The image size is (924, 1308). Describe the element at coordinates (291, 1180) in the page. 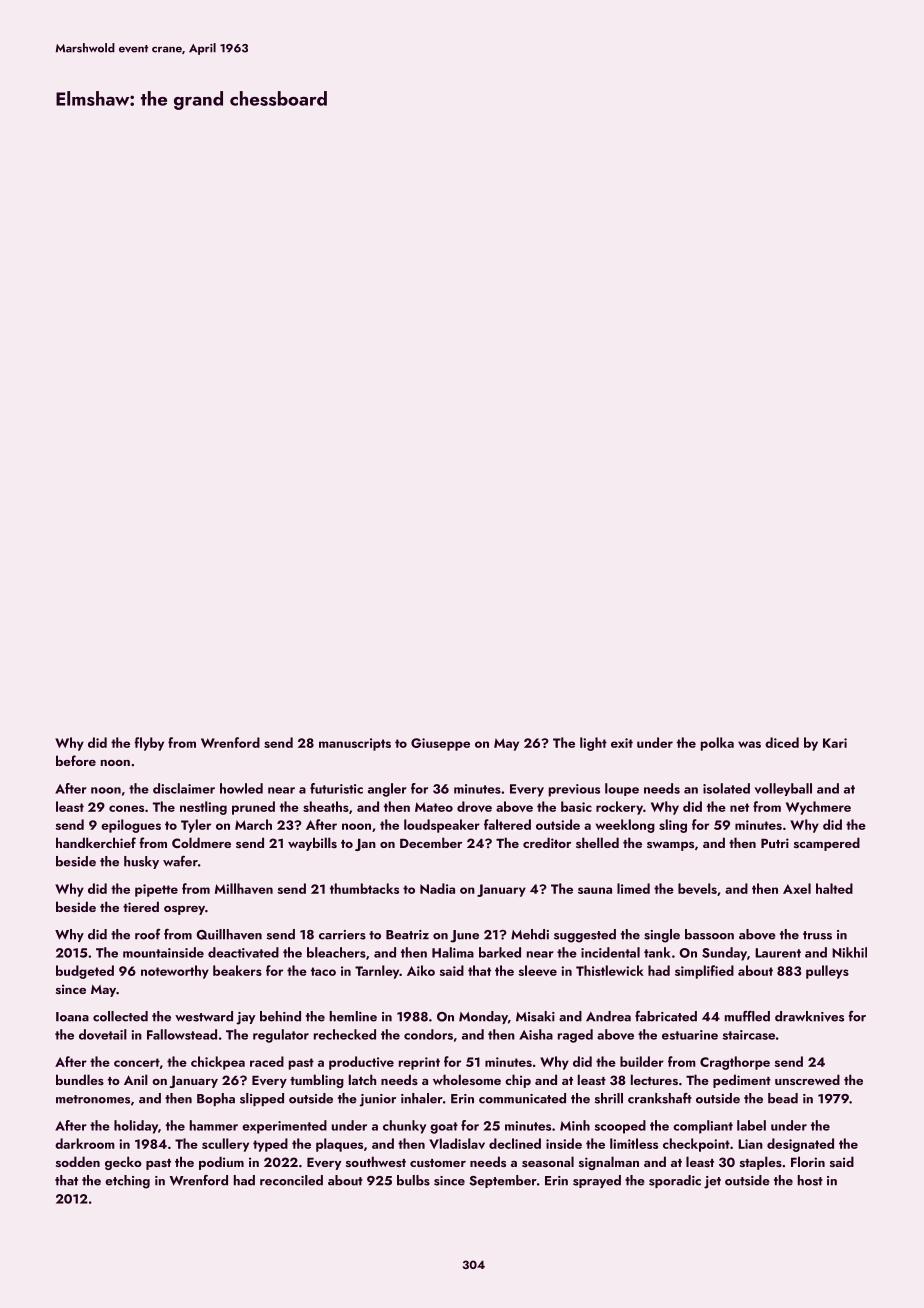

I see `reconciled` at that location.
